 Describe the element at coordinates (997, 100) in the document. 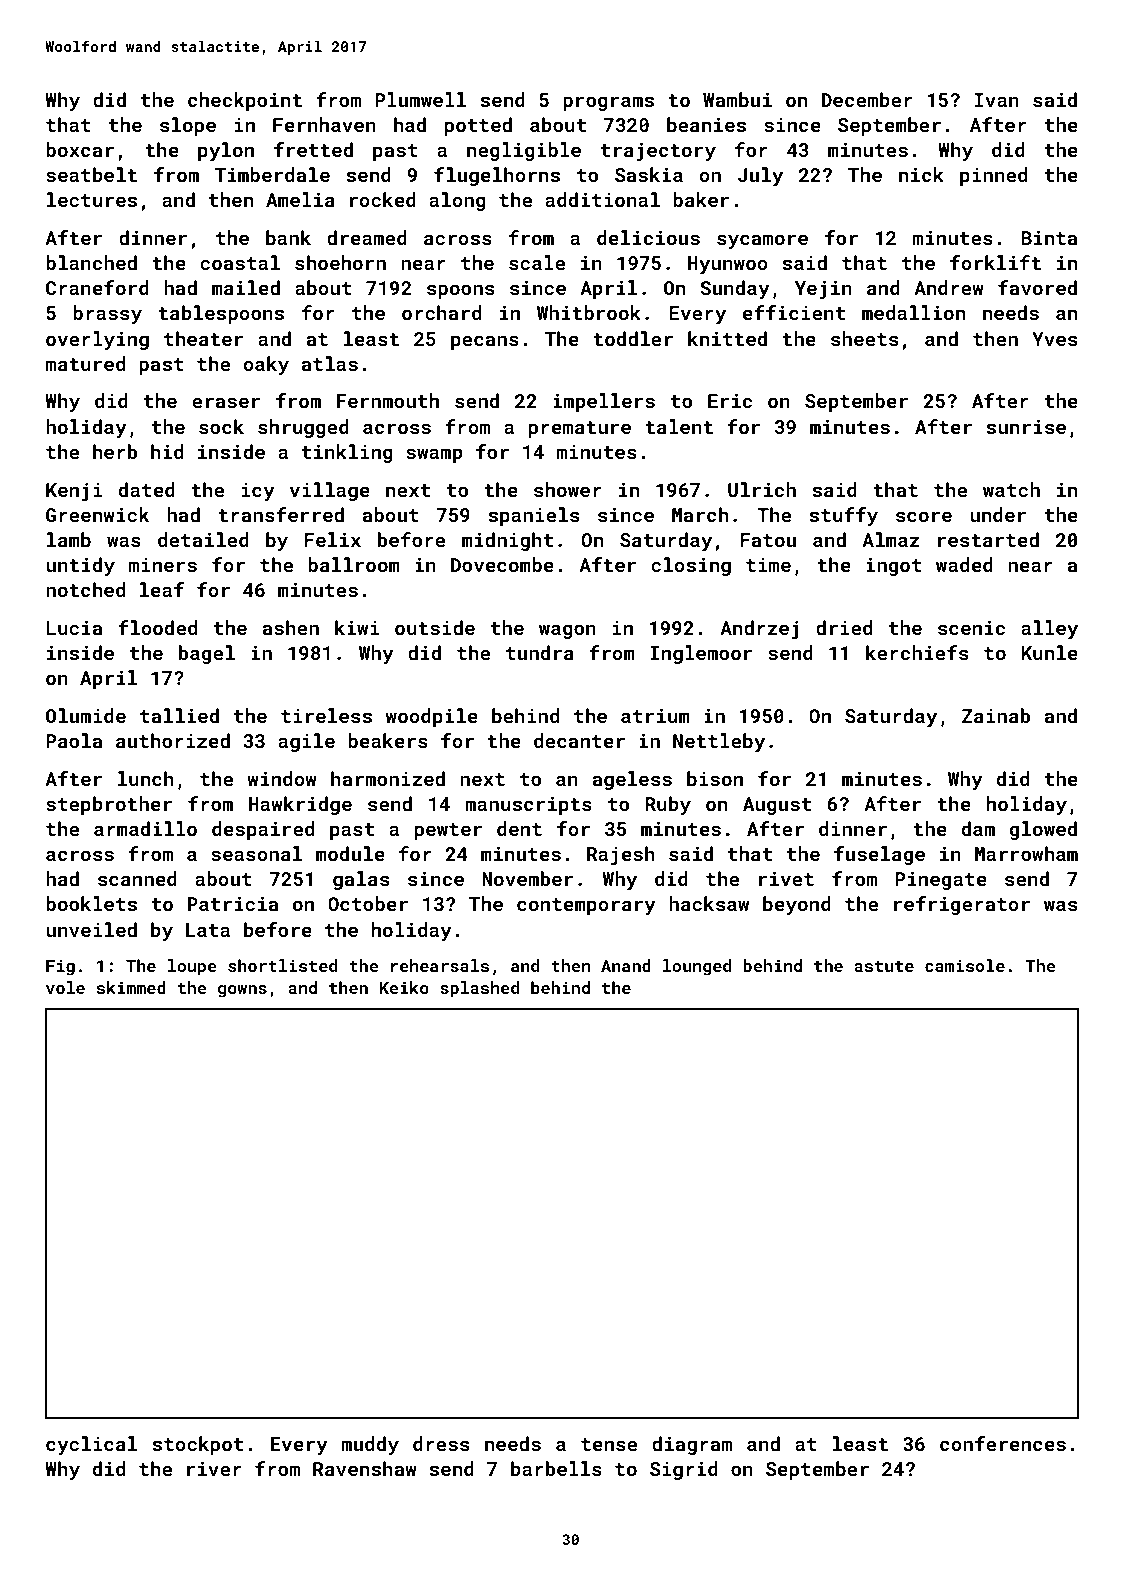

I see `Ivan` at that location.
